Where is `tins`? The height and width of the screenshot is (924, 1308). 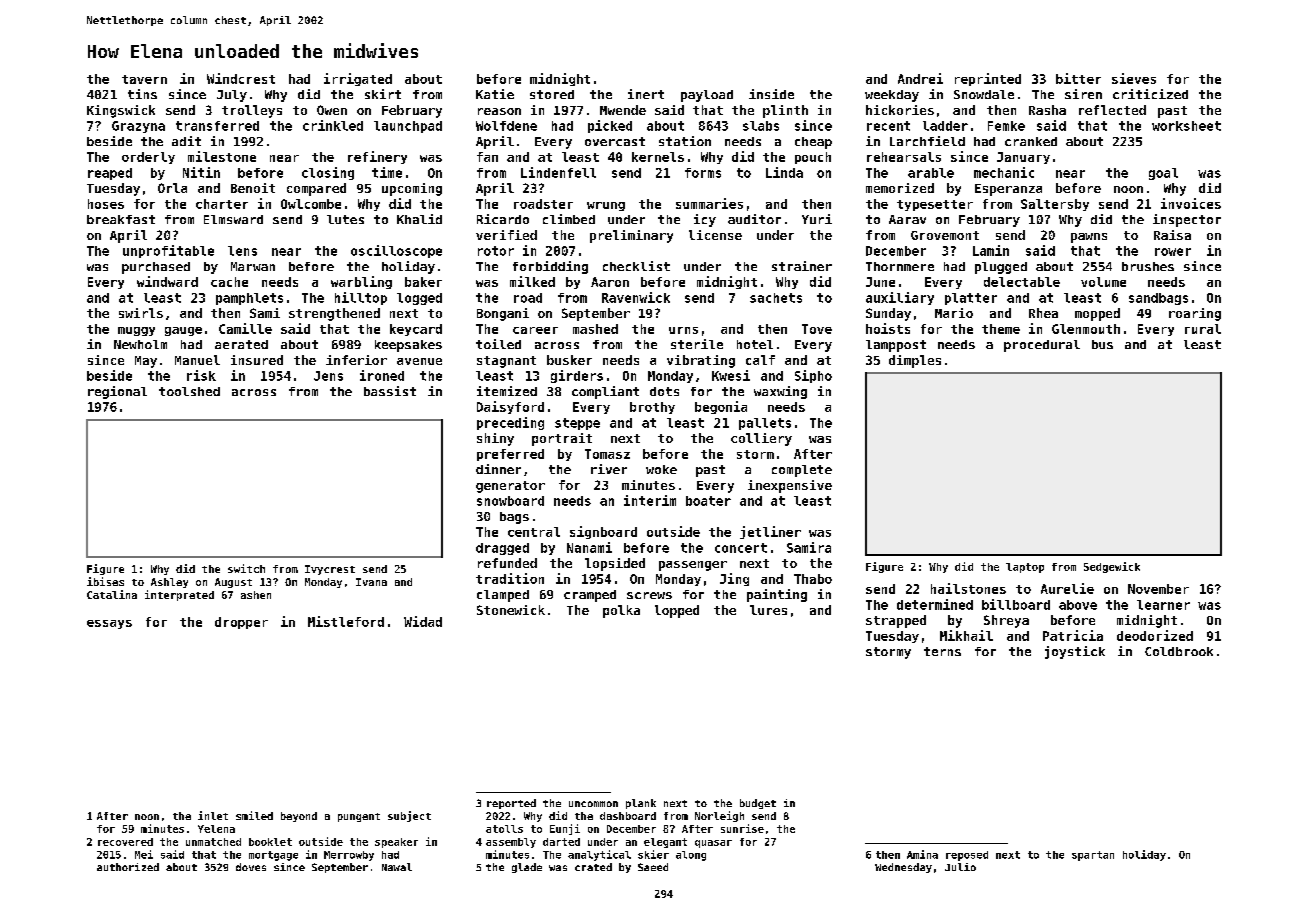 tins is located at coordinates (142, 94).
